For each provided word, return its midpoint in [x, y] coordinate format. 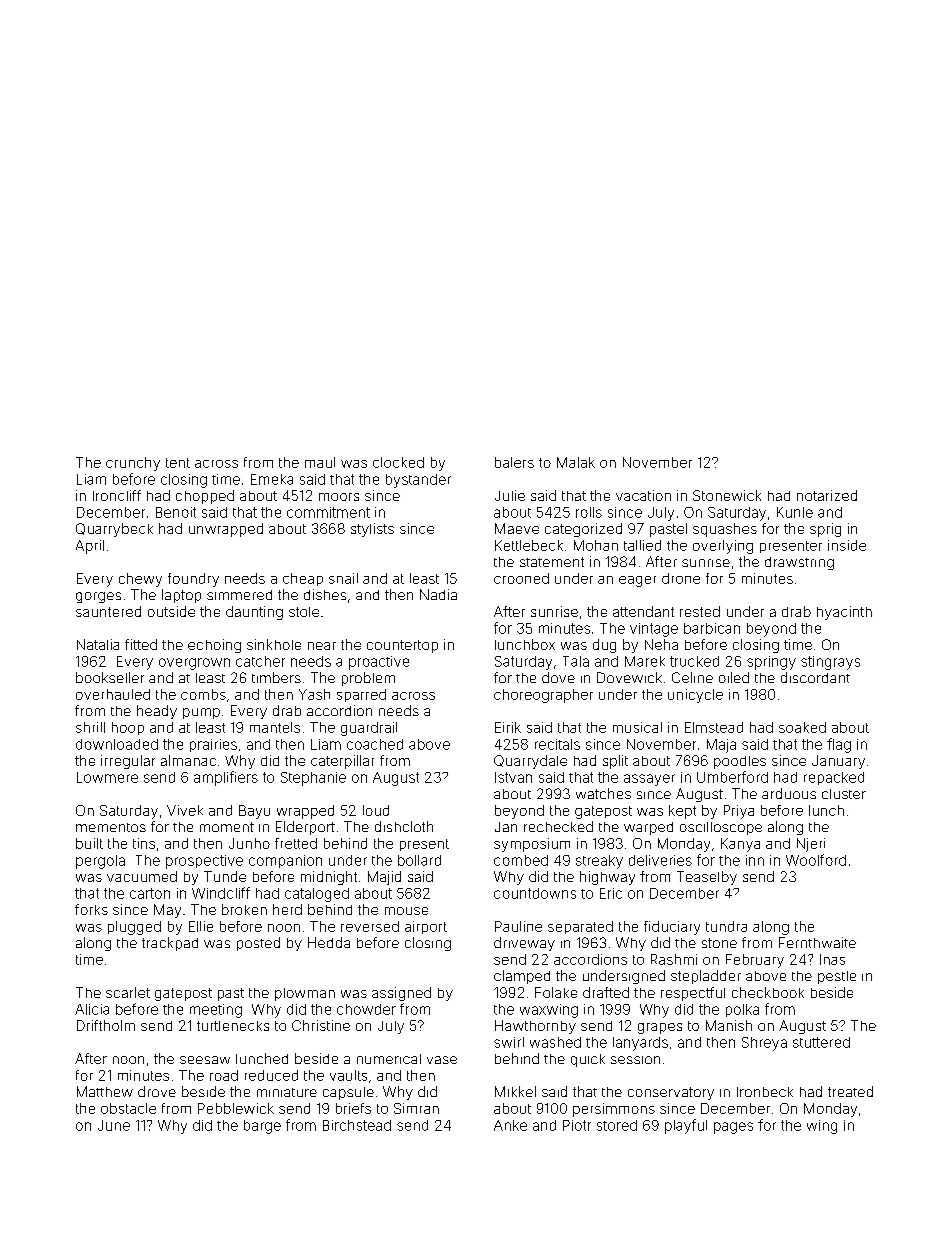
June [114, 1125]
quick [588, 1060]
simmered [239, 595]
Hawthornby [535, 1027]
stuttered [821, 1042]
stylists [372, 530]
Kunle [795, 512]
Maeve [517, 528]
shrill [90, 727]
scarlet [128, 992]
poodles [740, 762]
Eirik [508, 727]
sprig [825, 530]
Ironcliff [117, 495]
